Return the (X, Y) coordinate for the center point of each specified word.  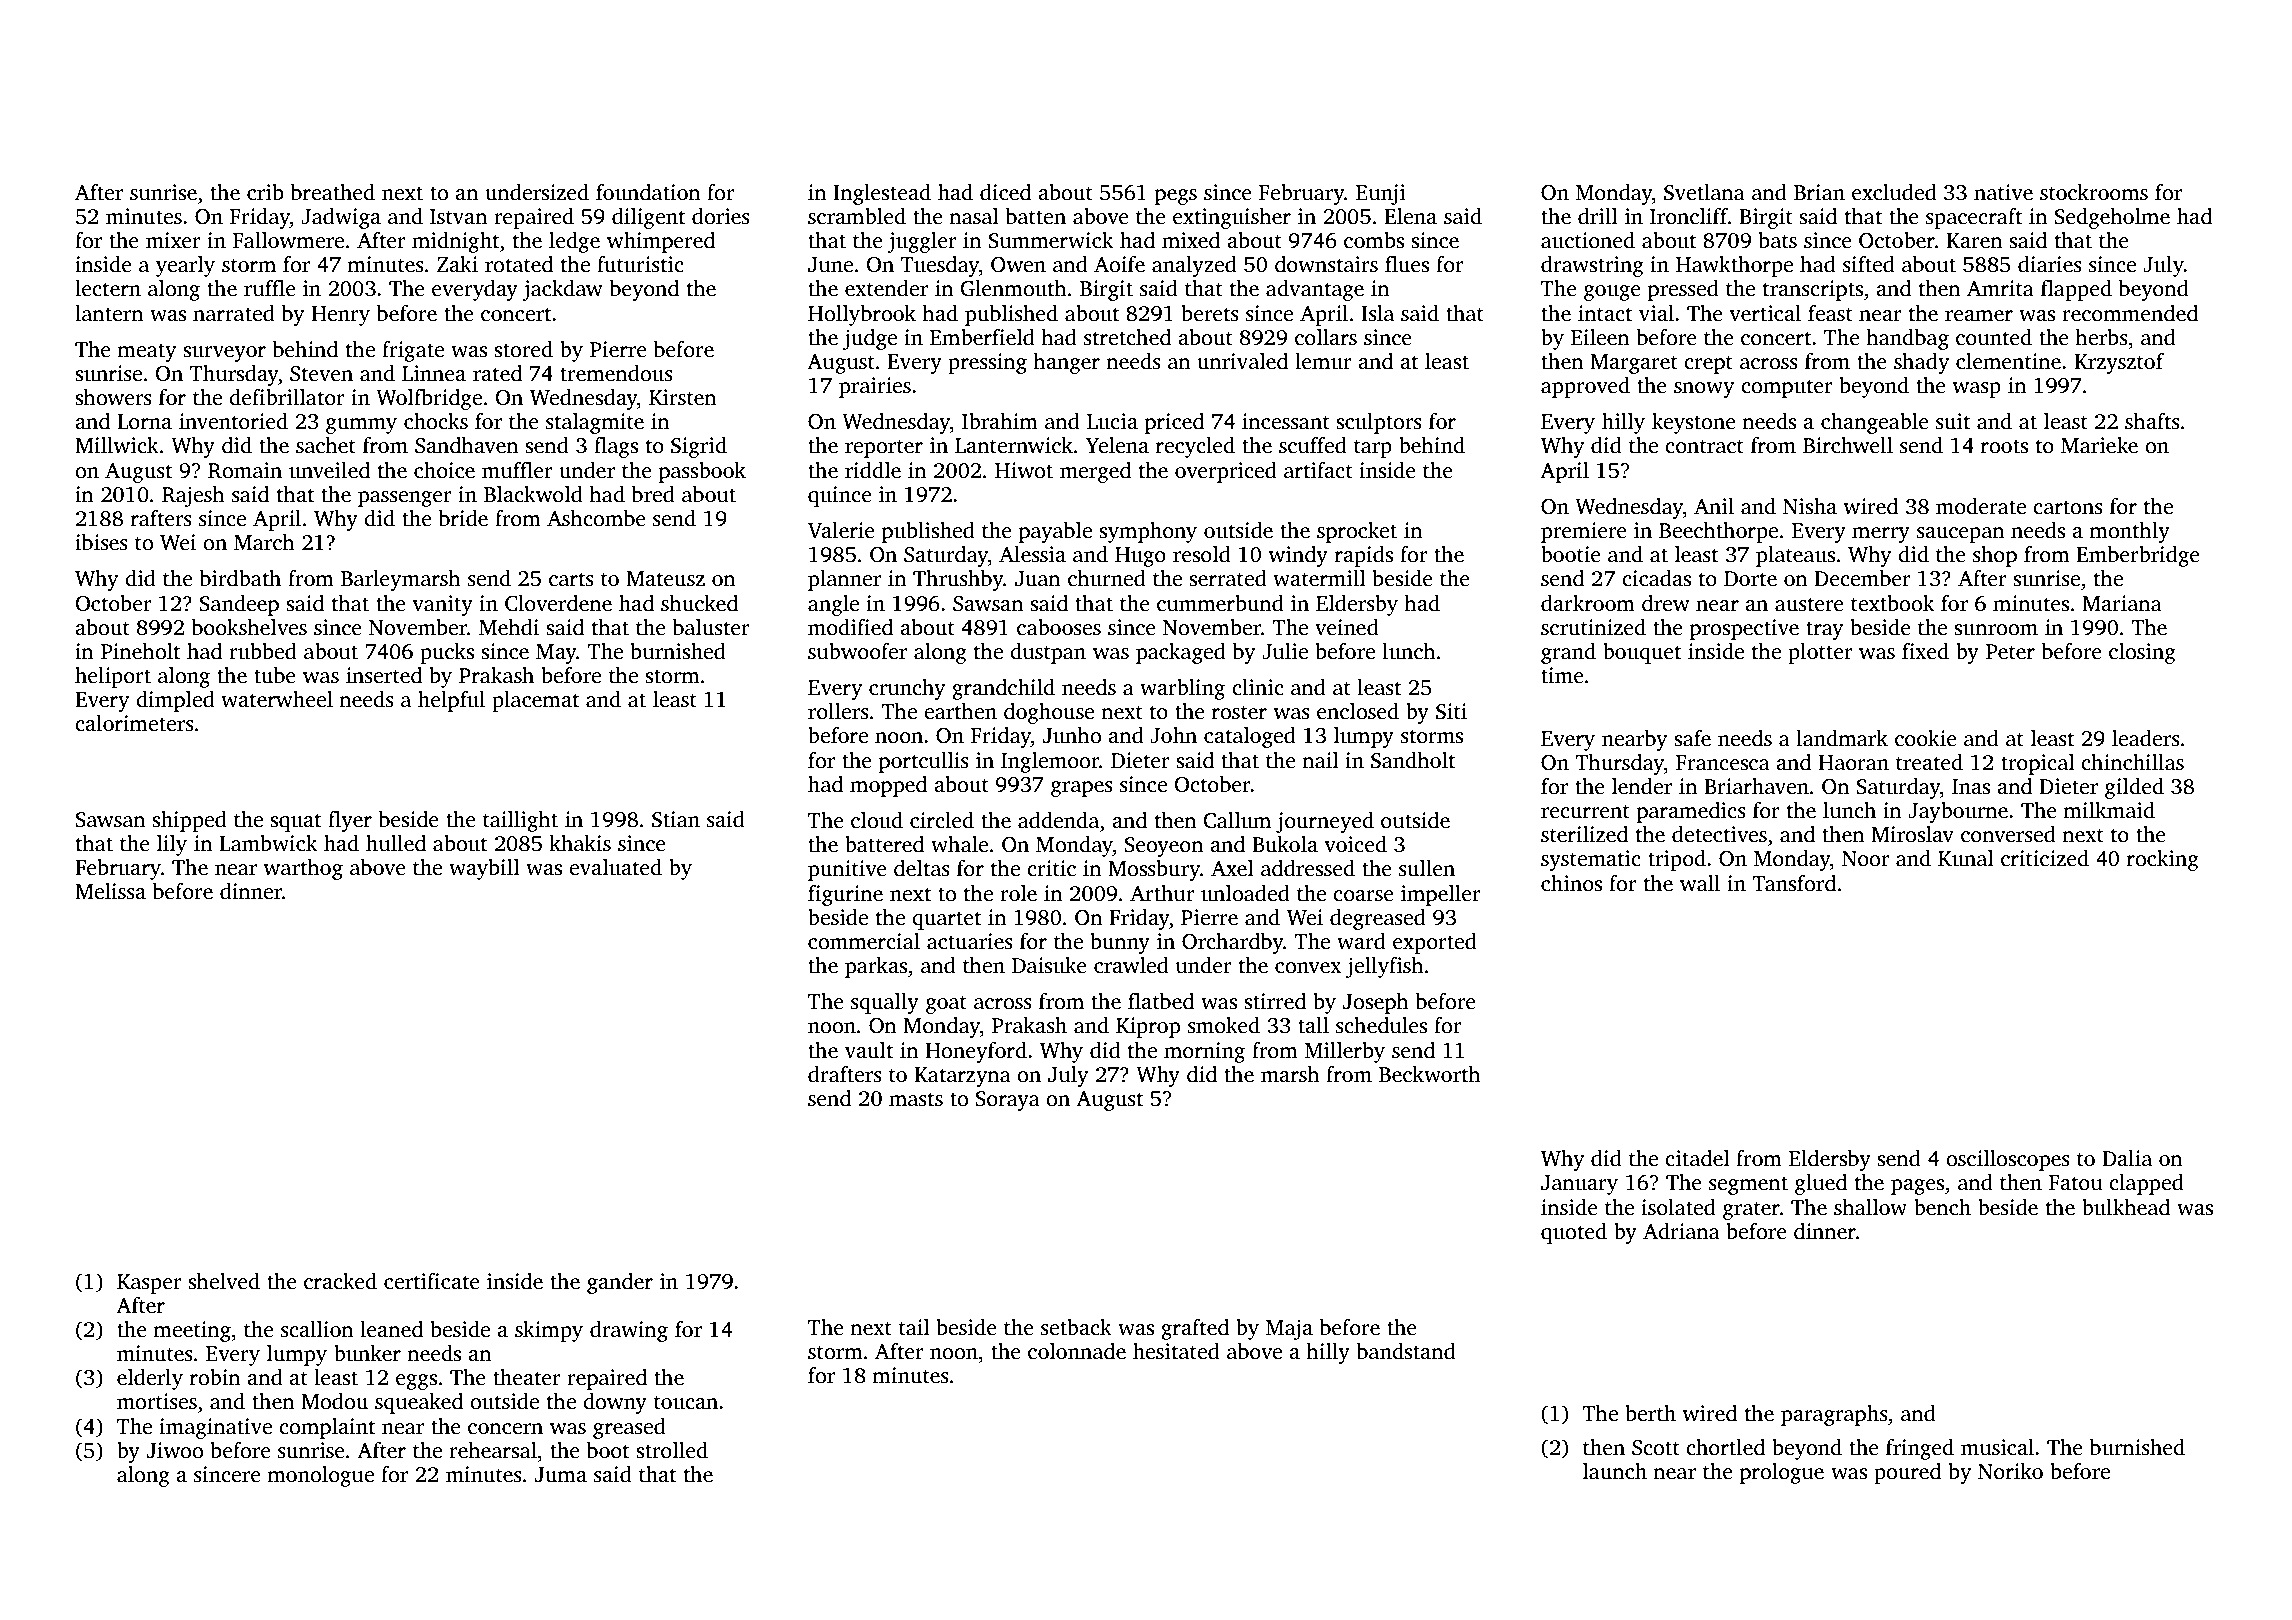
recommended (2130, 313)
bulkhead (2126, 1207)
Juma (561, 1475)
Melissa (110, 891)
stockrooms (2094, 192)
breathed (333, 192)
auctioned (1588, 240)
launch (1615, 1471)
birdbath (240, 578)
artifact (1318, 470)
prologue (1782, 1473)
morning (1204, 1052)
